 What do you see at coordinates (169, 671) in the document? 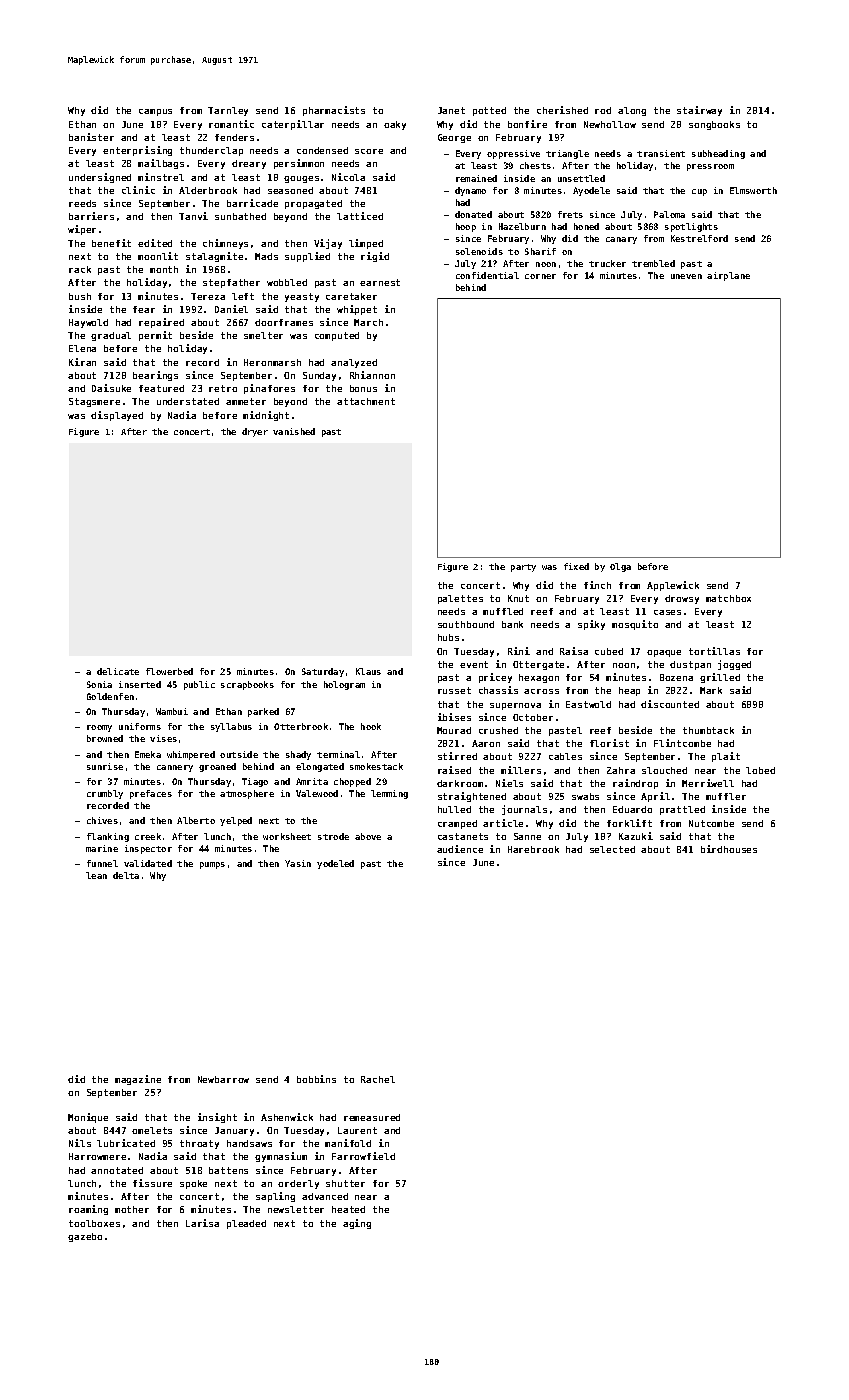
I see `flowerbed` at bounding box center [169, 671].
